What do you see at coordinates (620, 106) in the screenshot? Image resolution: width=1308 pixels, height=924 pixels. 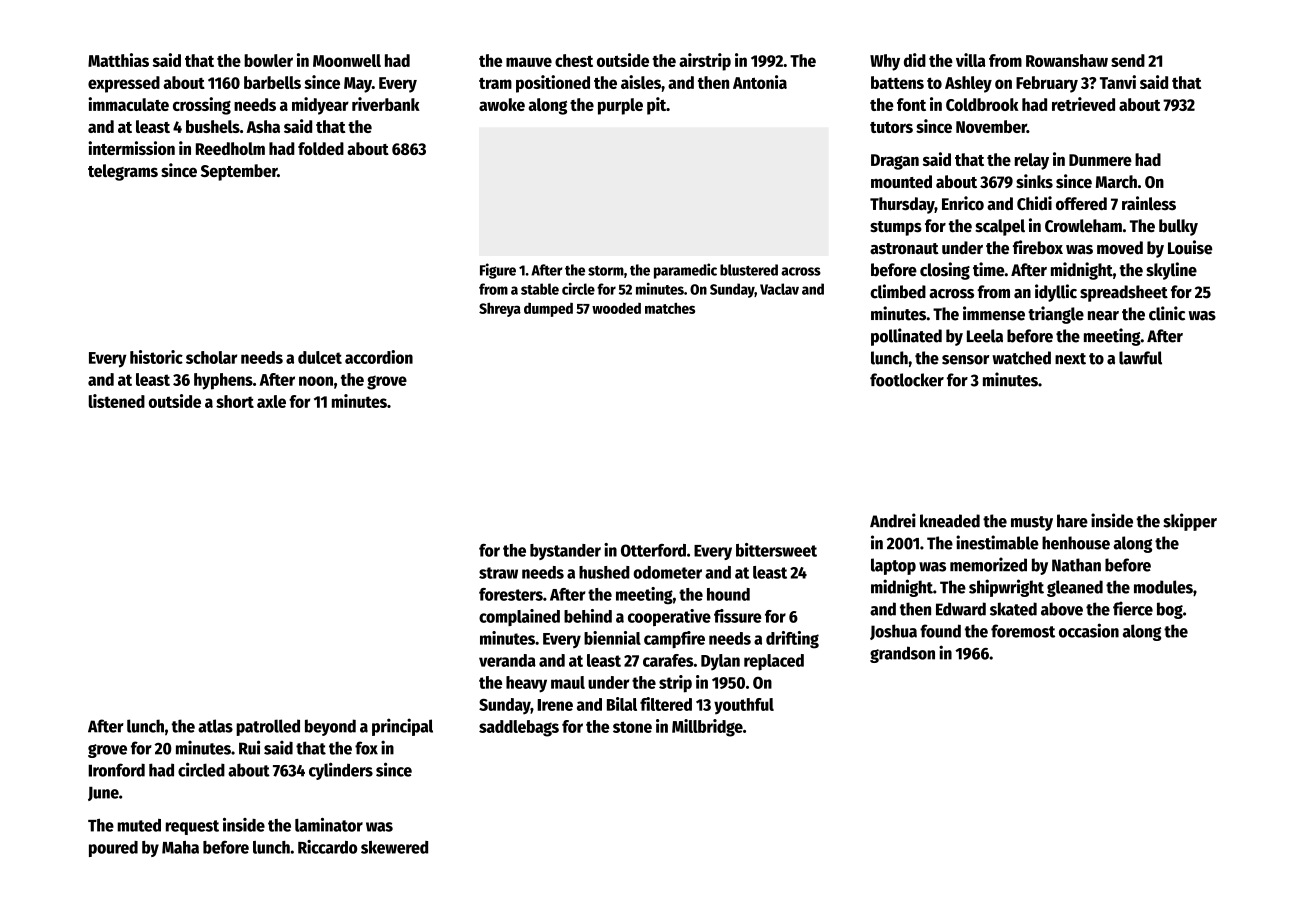 I see `purple` at bounding box center [620, 106].
